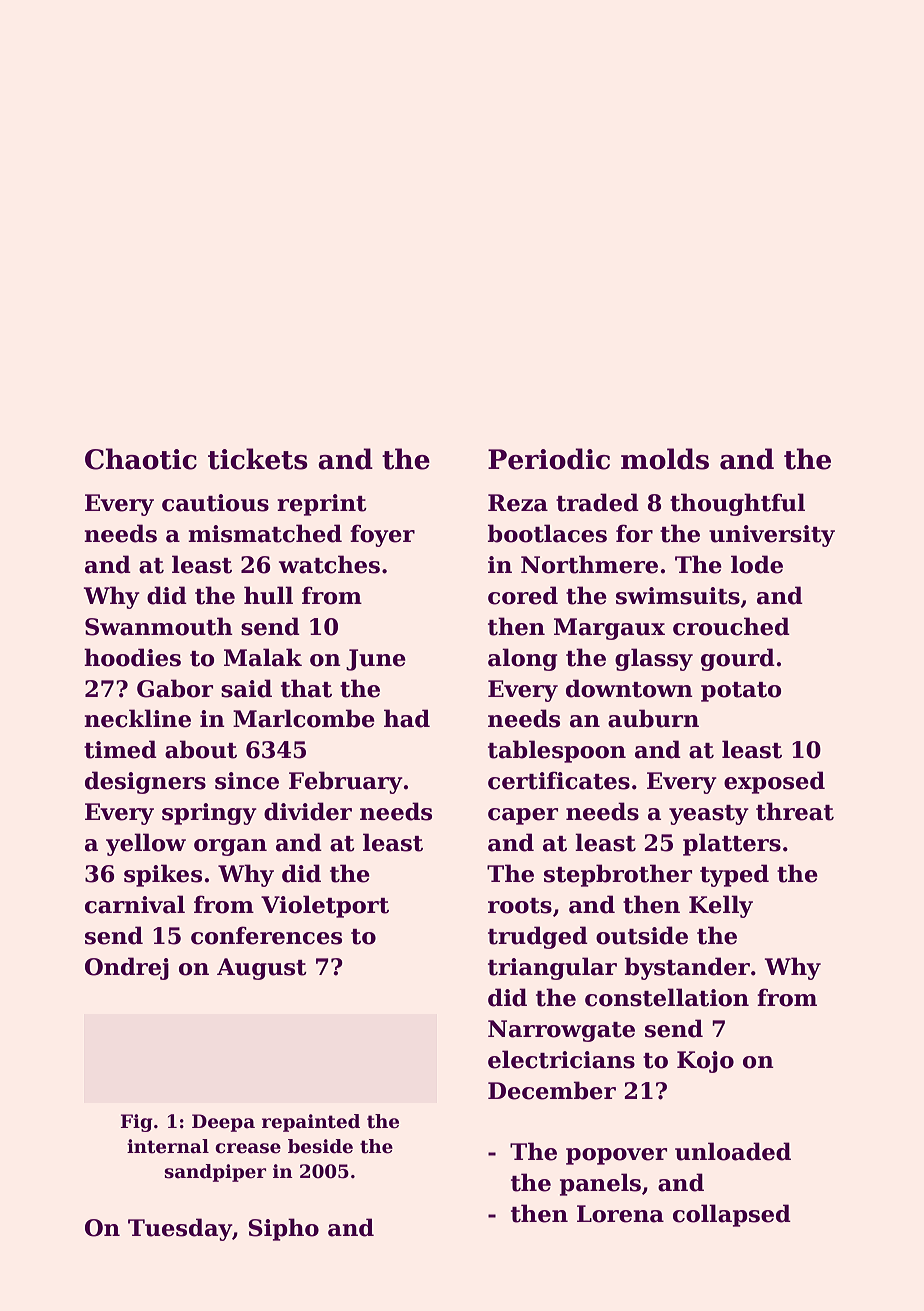 The height and width of the screenshot is (1311, 924). What do you see at coordinates (734, 875) in the screenshot?
I see `typed` at bounding box center [734, 875].
